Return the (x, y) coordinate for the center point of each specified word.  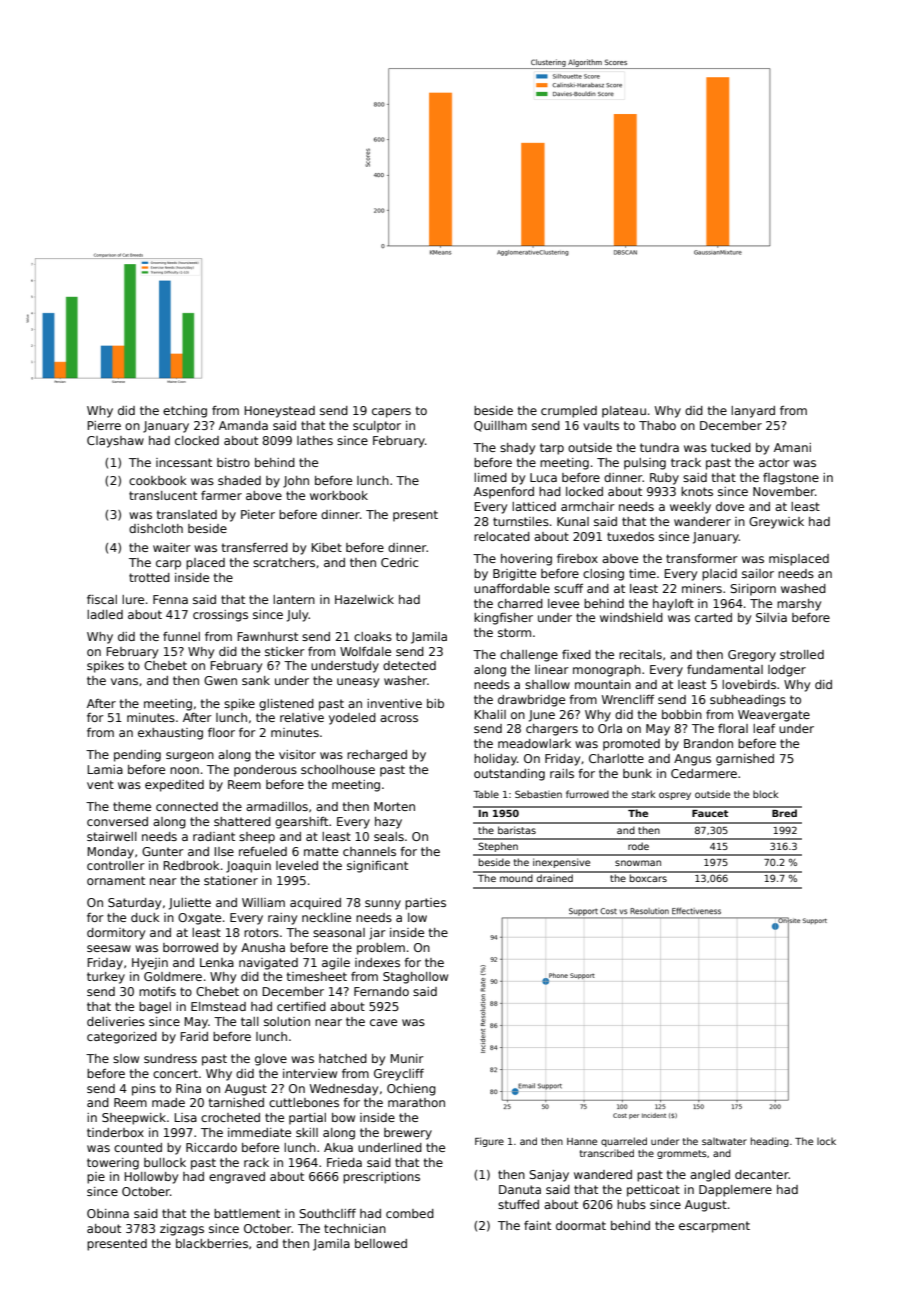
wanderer (702, 521)
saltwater (724, 1141)
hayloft (673, 605)
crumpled (569, 412)
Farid (194, 1036)
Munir (407, 1058)
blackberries (212, 1243)
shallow (547, 684)
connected (187, 806)
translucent (163, 495)
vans (124, 681)
